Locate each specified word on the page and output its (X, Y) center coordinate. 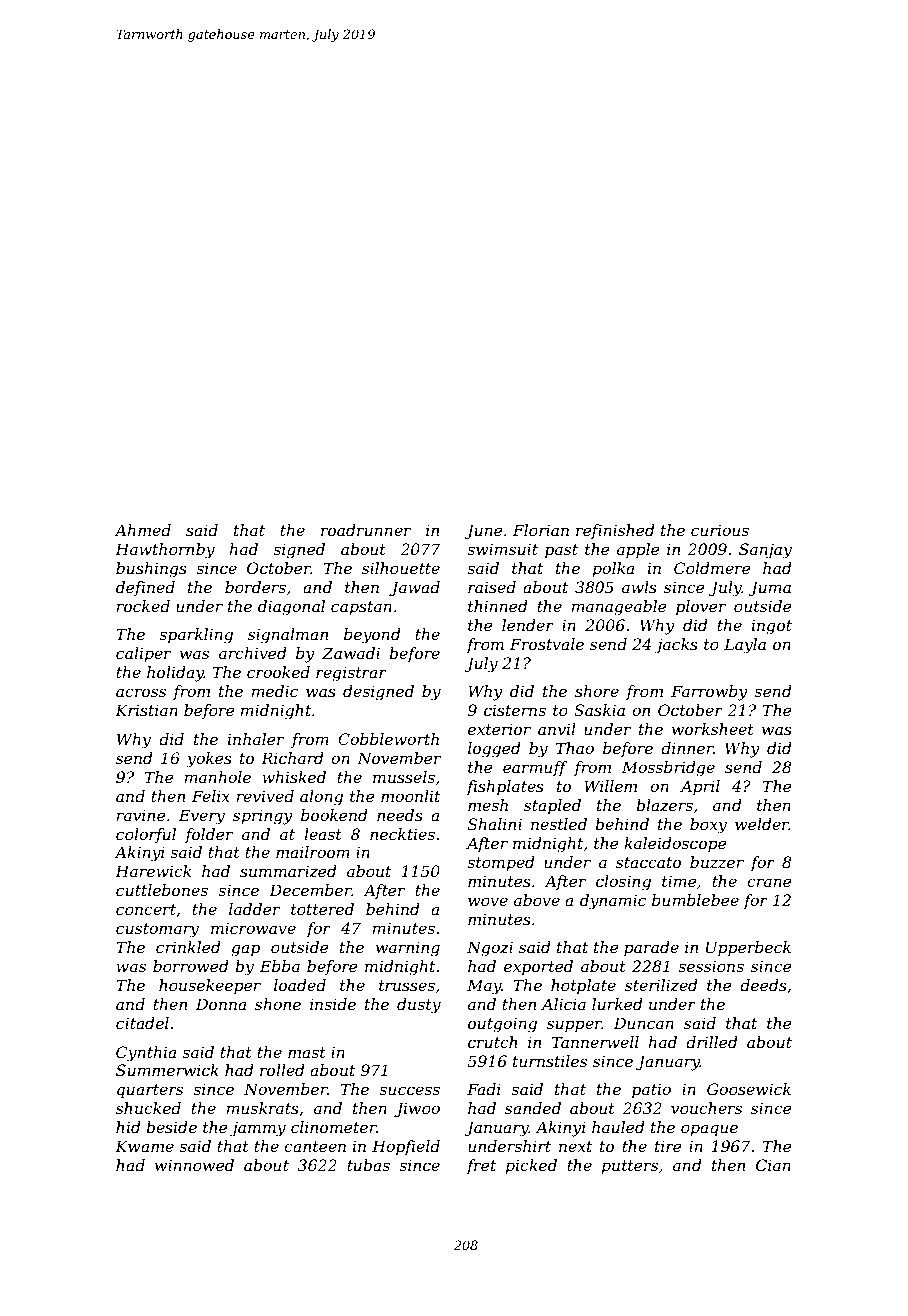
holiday (175, 674)
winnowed (194, 1165)
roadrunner (366, 530)
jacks (676, 646)
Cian (773, 1165)
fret (481, 1166)
